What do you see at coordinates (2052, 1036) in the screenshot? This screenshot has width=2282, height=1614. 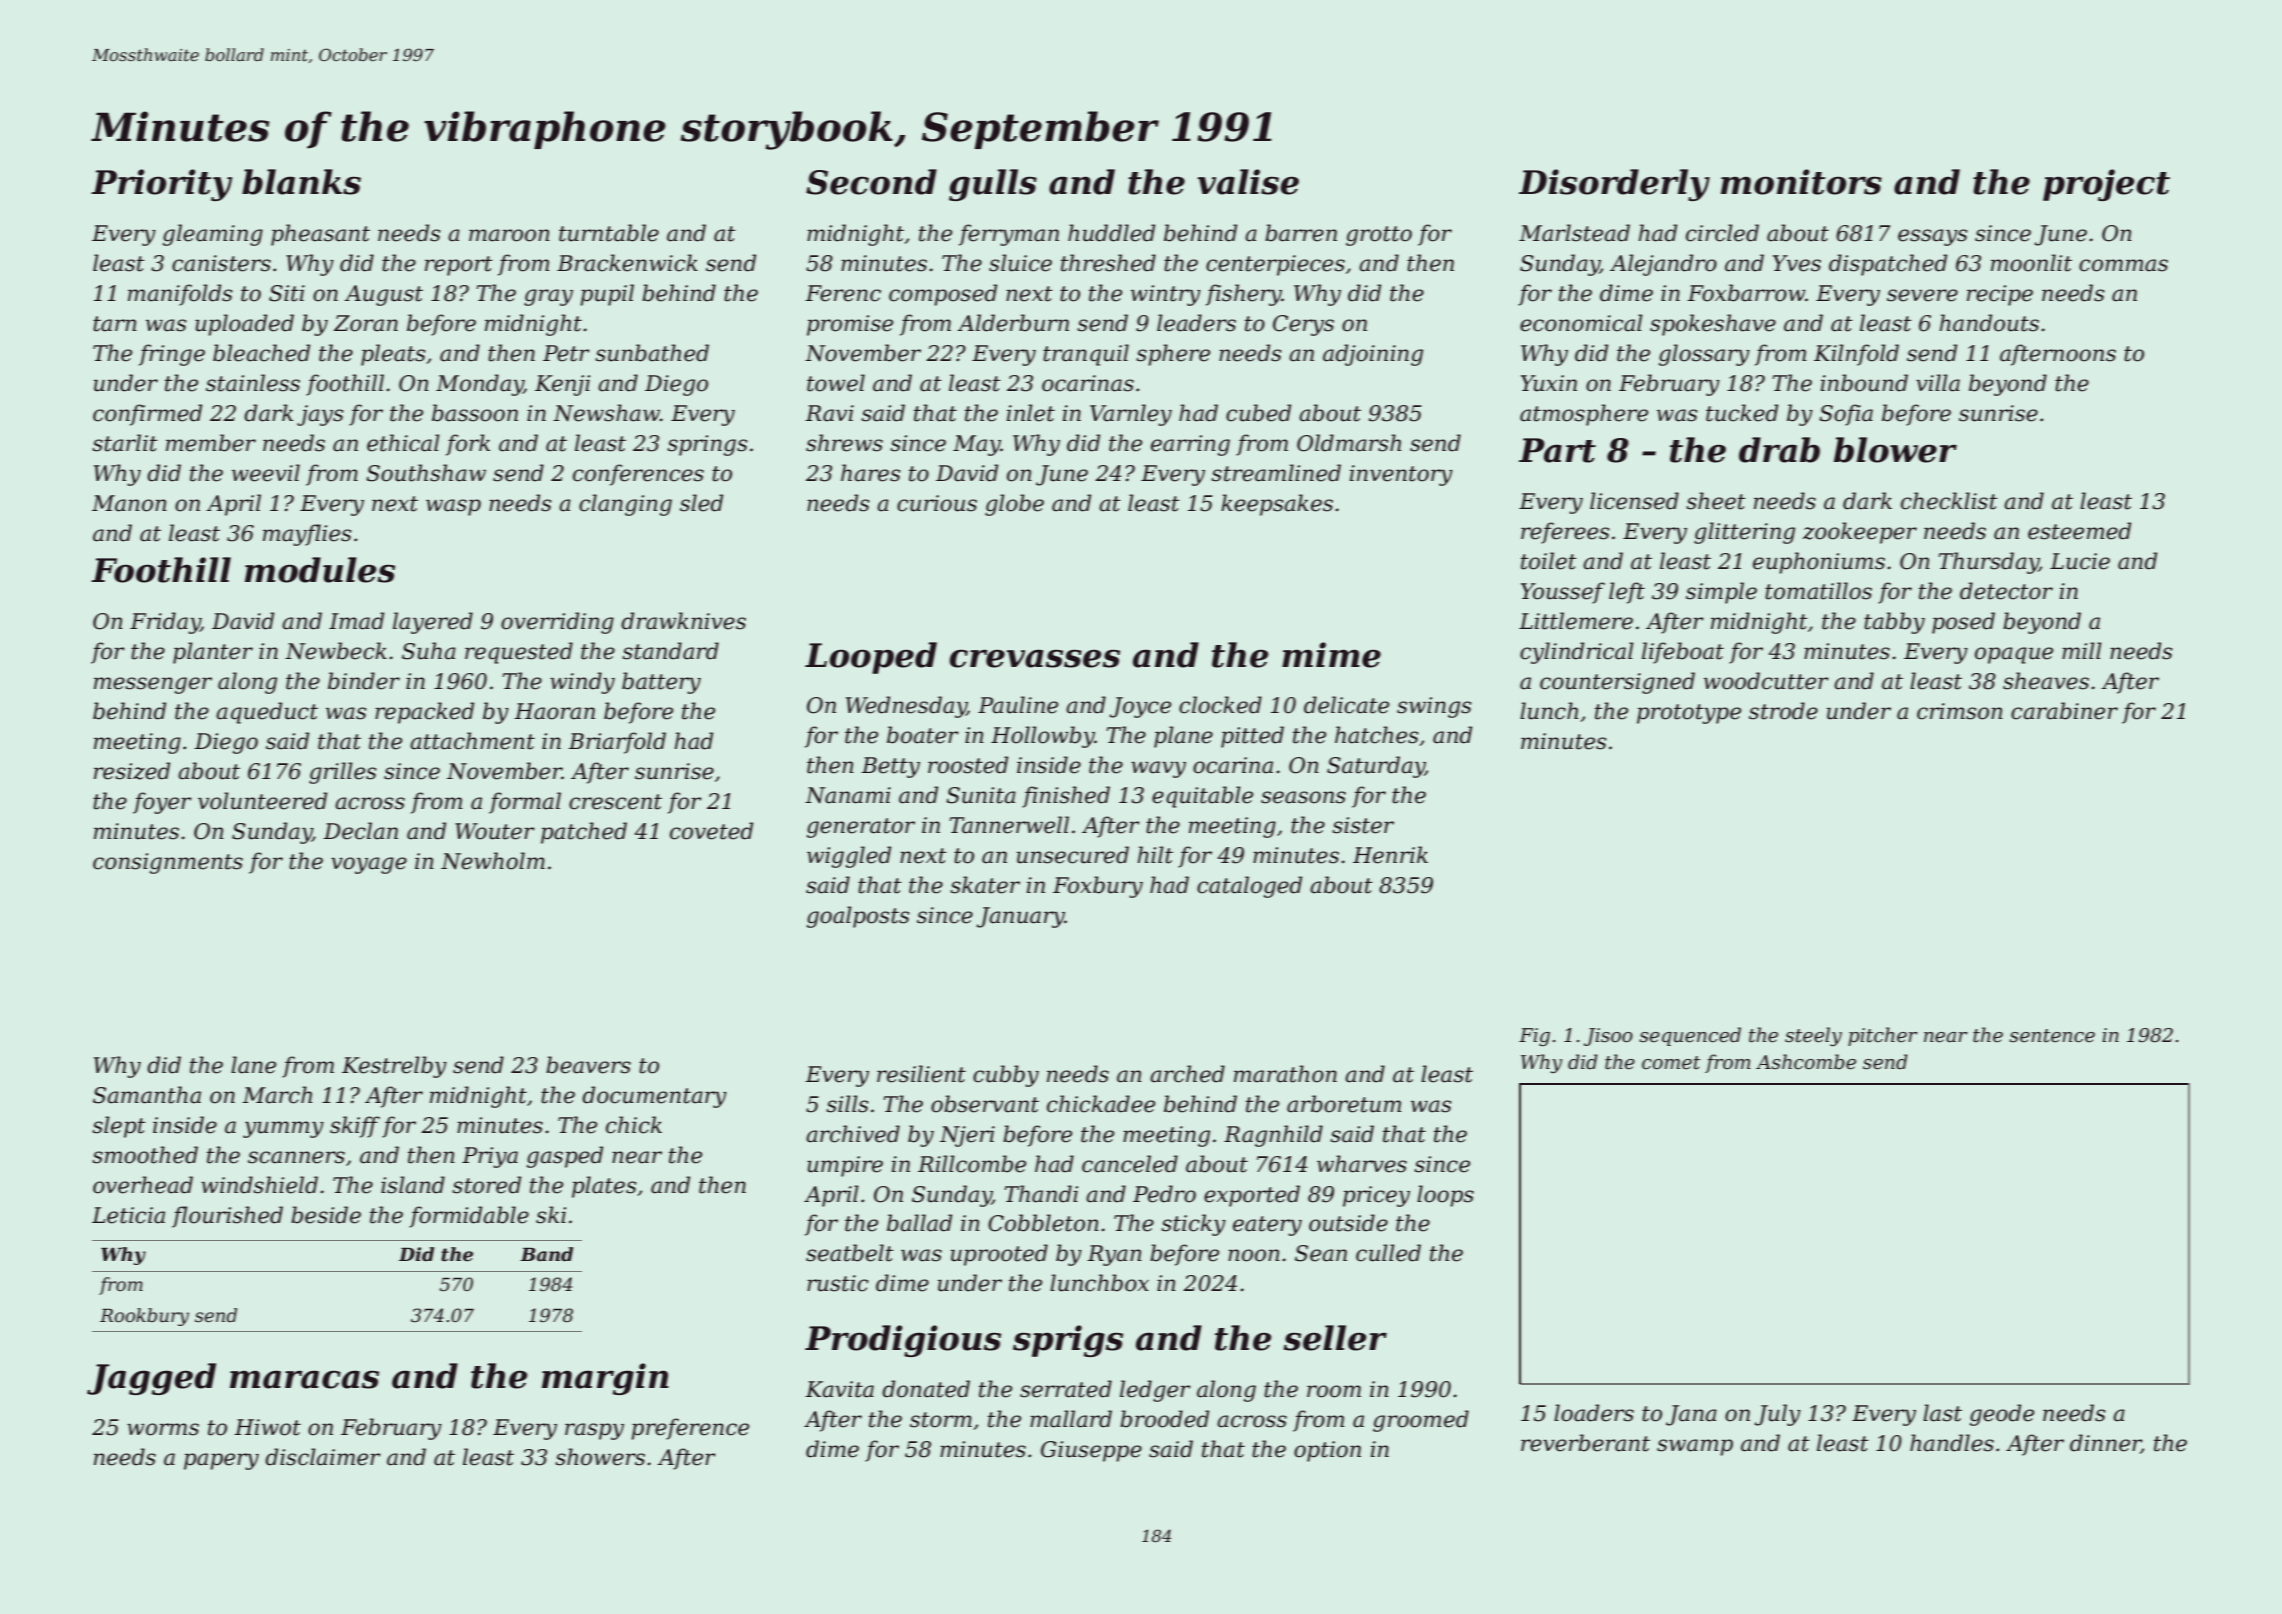 I see `sentence` at bounding box center [2052, 1036].
